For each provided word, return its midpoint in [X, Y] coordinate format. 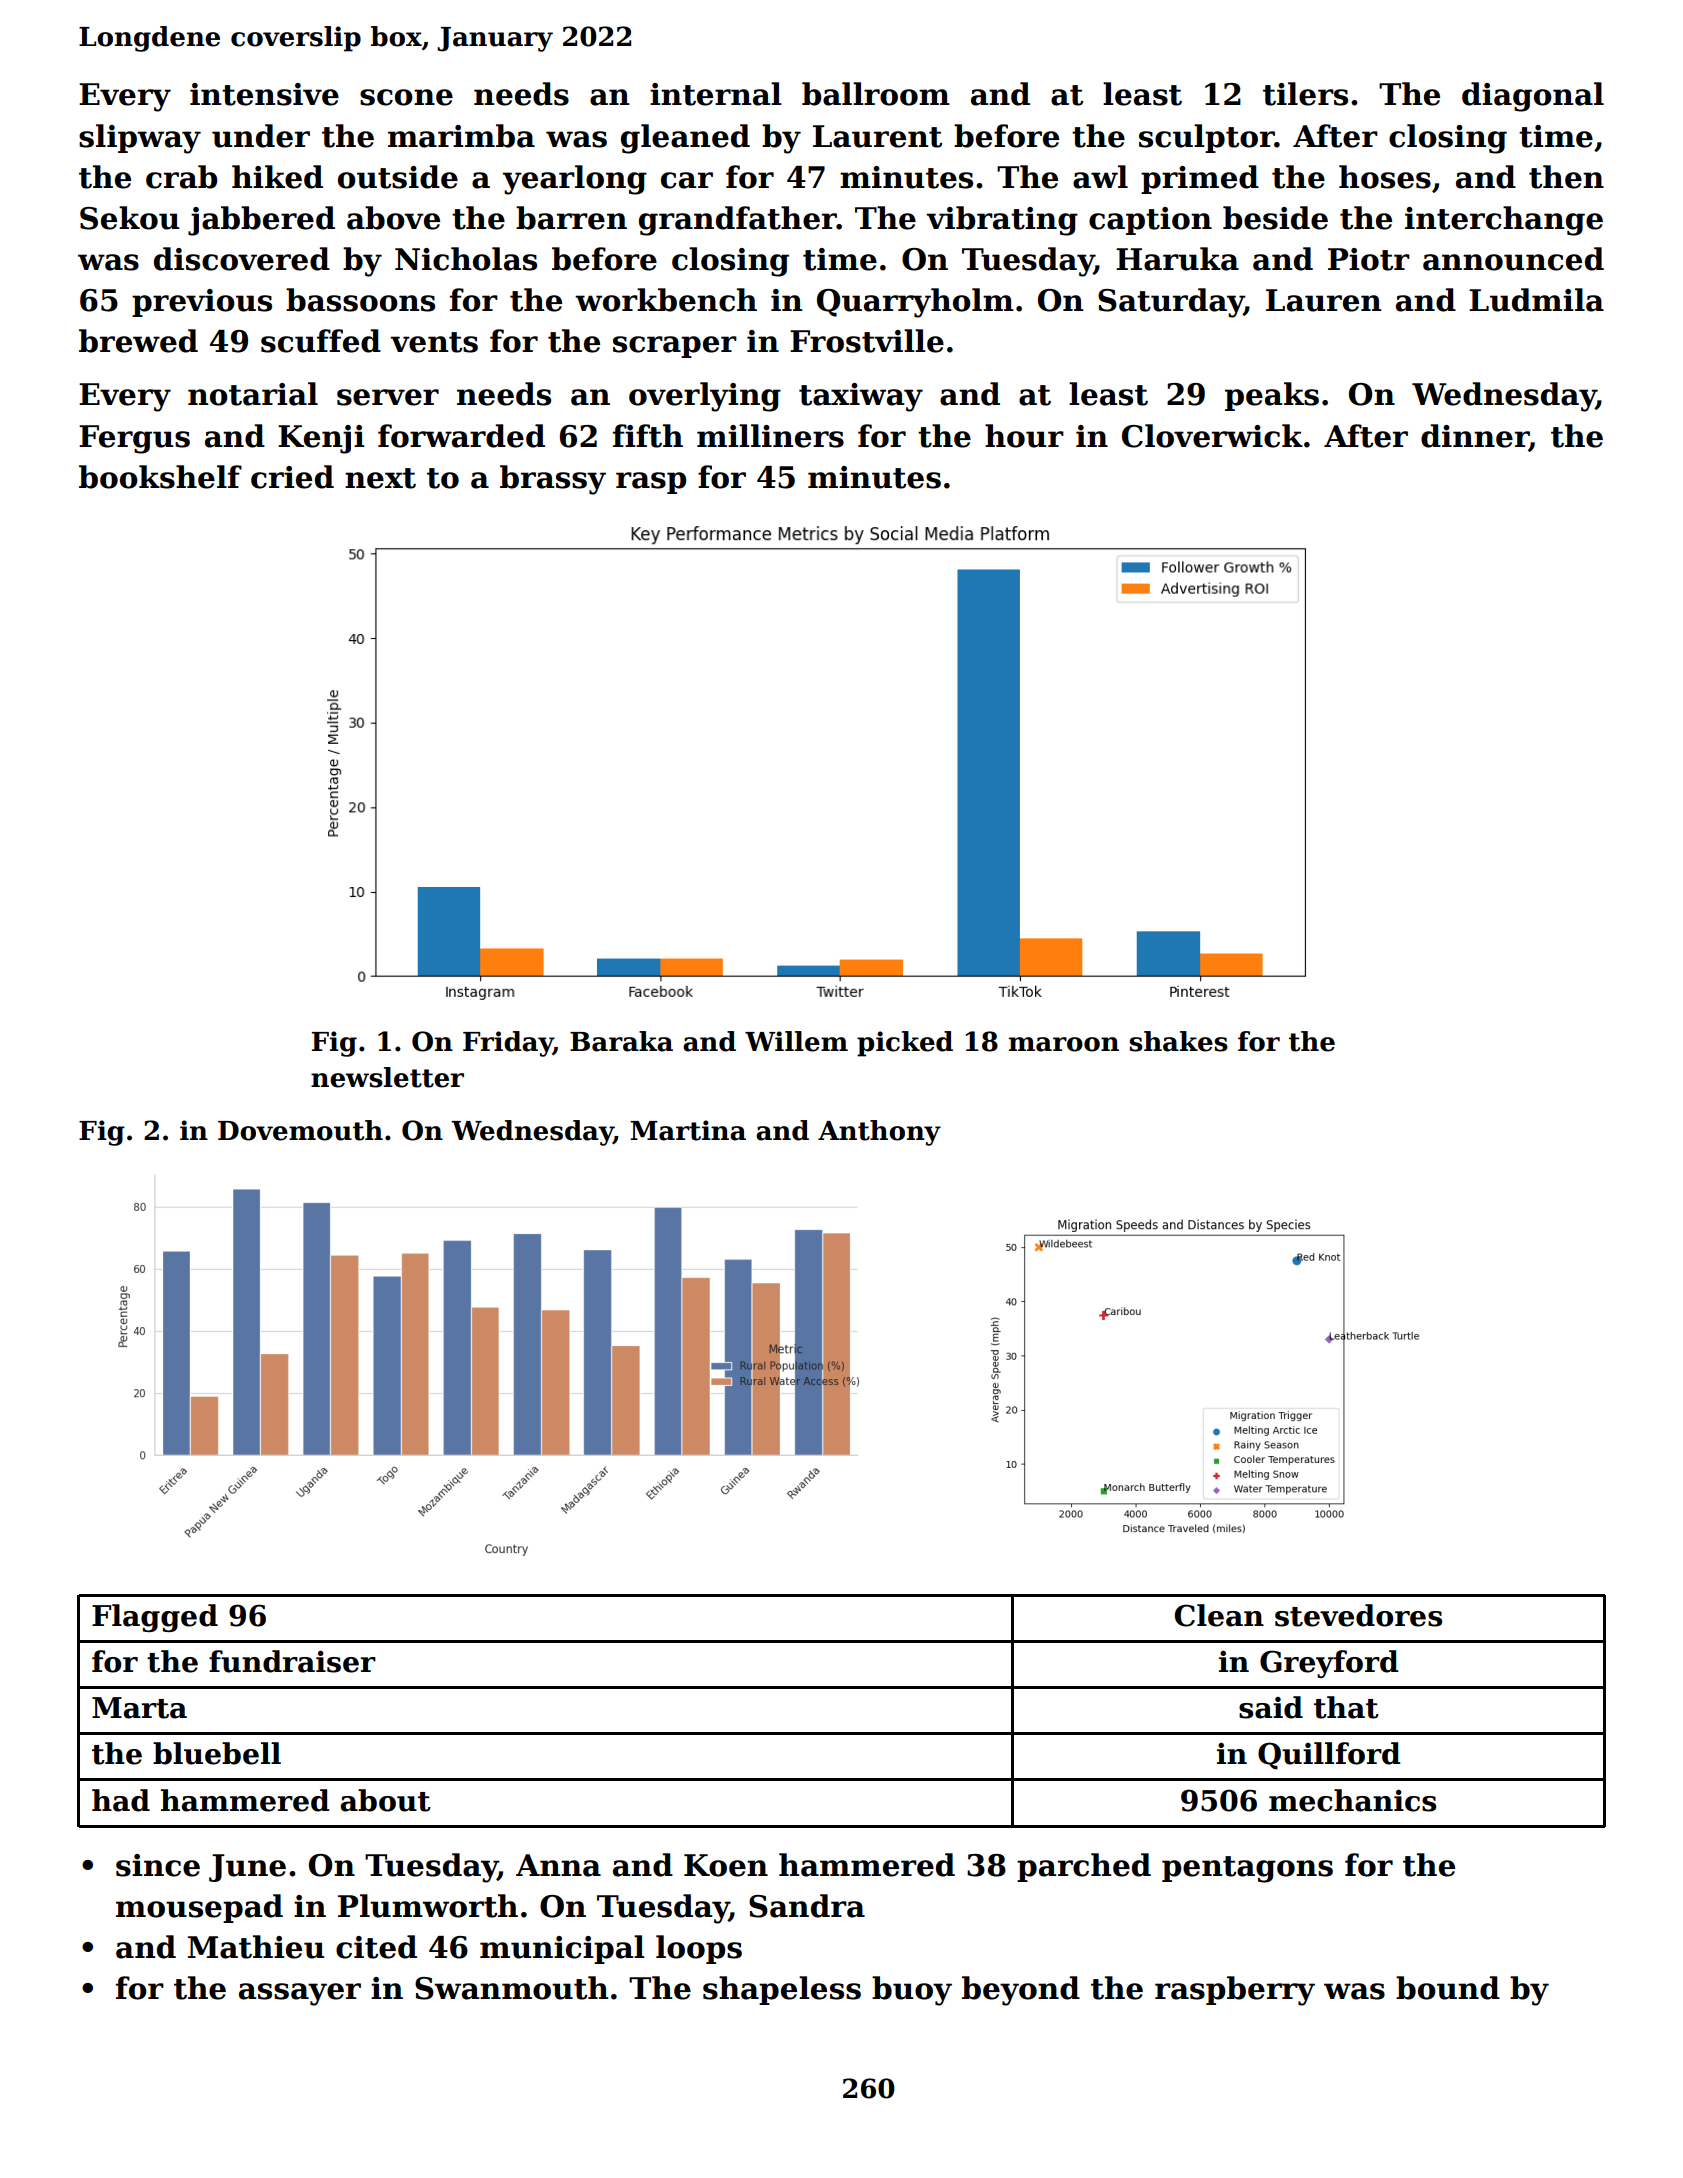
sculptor [1207, 138]
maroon [1064, 1044]
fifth [648, 436]
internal [716, 94]
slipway [140, 139]
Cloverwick [1212, 436]
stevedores [1358, 1615]
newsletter [387, 1077]
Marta [139, 1708]
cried [292, 477]
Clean [1219, 1615]
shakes [1178, 1041]
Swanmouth [511, 1988]
